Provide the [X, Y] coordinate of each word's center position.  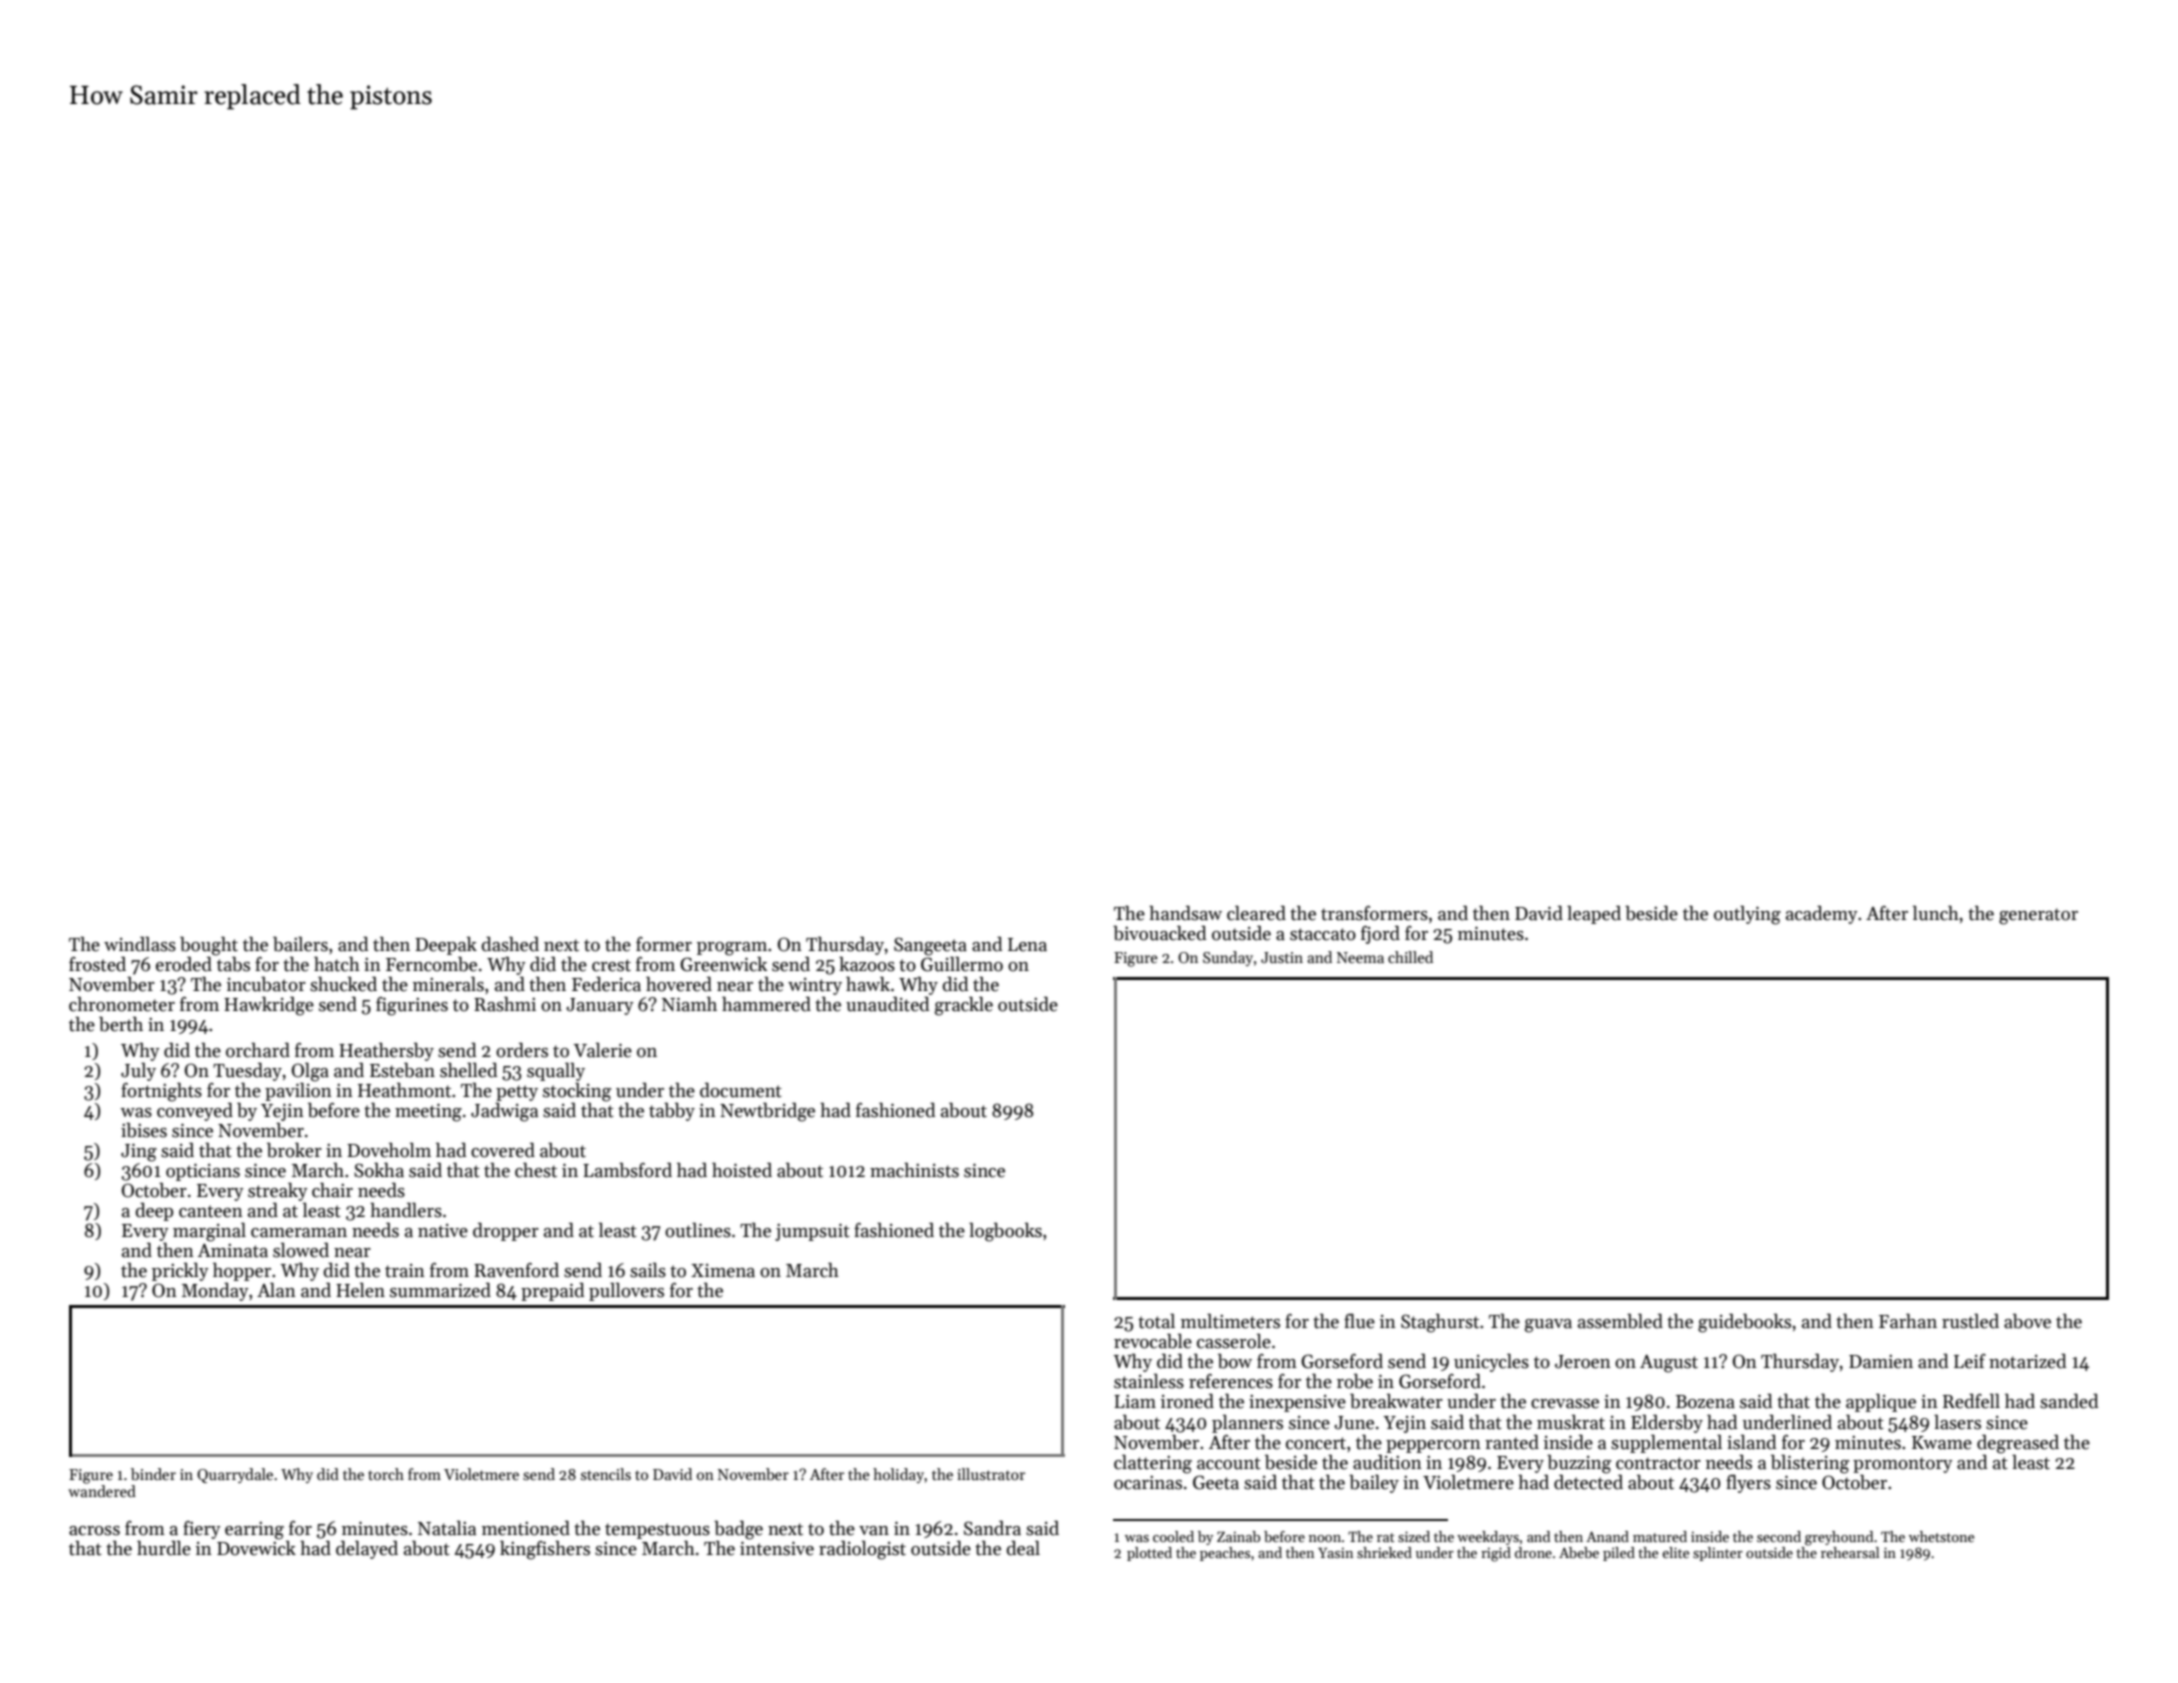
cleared [1256, 913]
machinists [914, 1170]
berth [121, 1024]
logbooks [1005, 1232]
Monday [215, 1291]
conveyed [195, 1111]
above [2027, 1321]
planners [1247, 1423]
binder [153, 1474]
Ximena [723, 1271]
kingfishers [545, 1550]
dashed [510, 944]
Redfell [1971, 1401]
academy [1822, 914]
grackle [964, 1006]
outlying [1747, 915]
